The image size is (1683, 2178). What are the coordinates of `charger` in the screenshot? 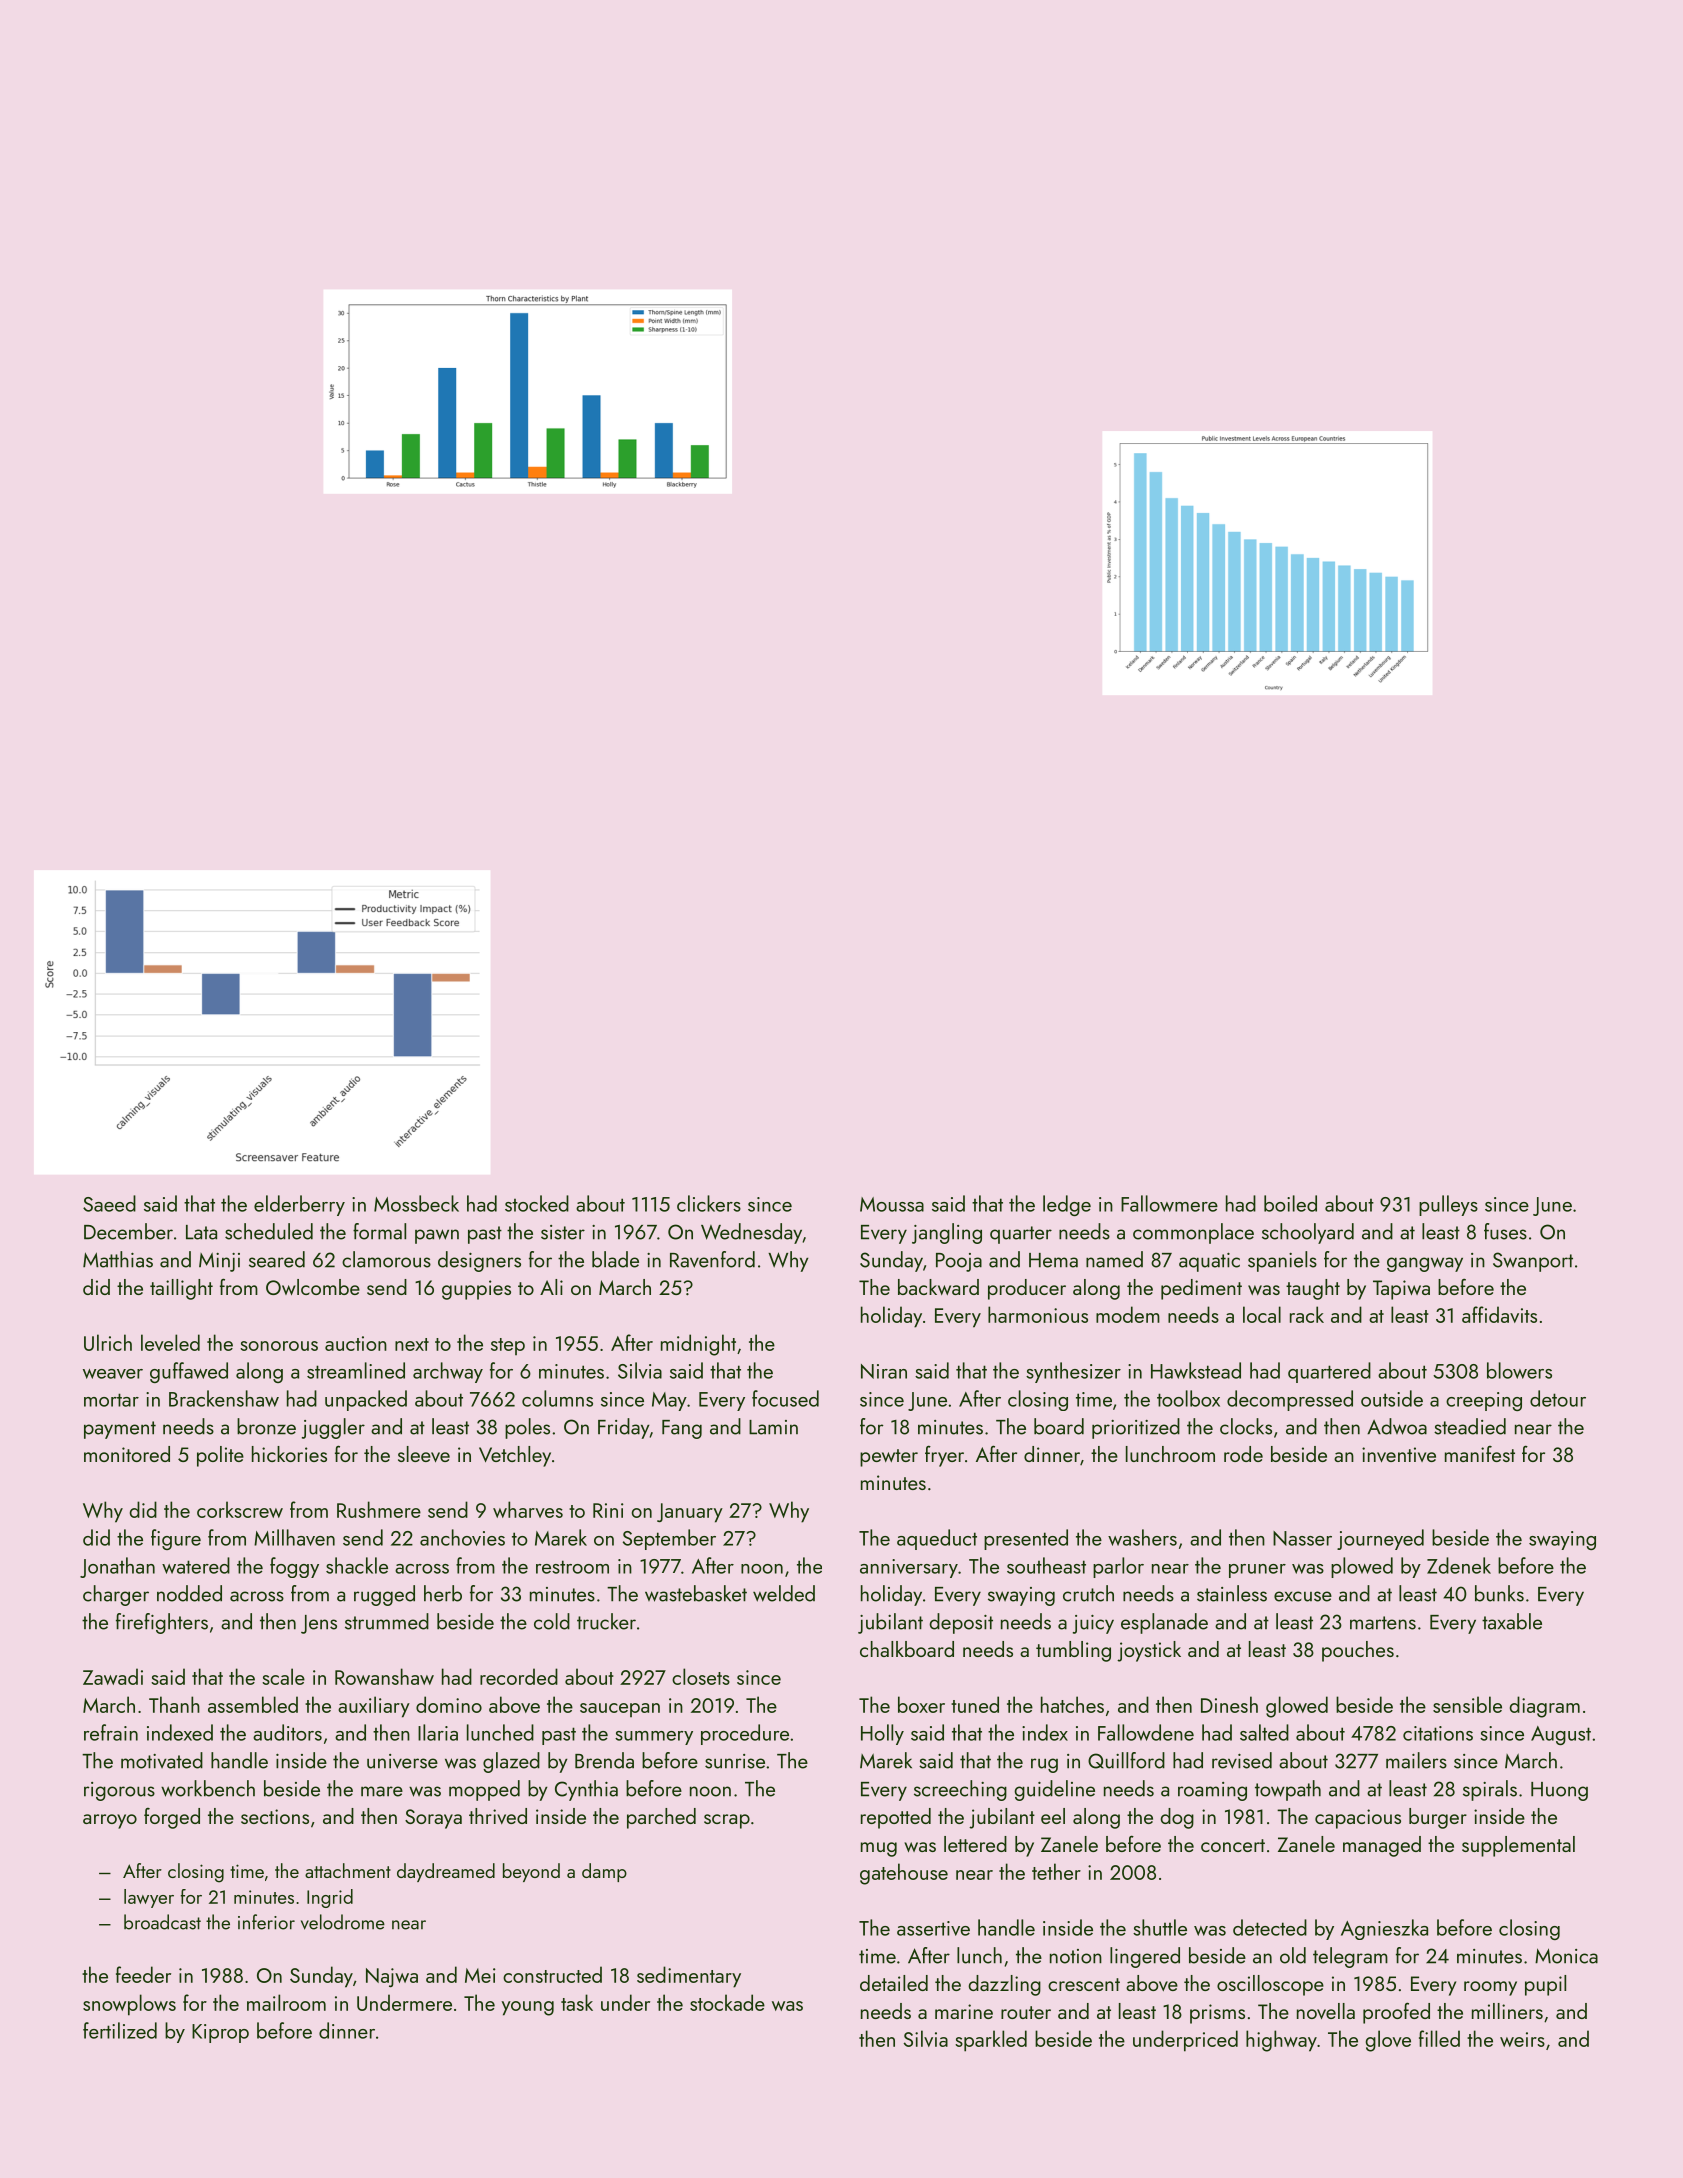 It's located at (116, 1595).
